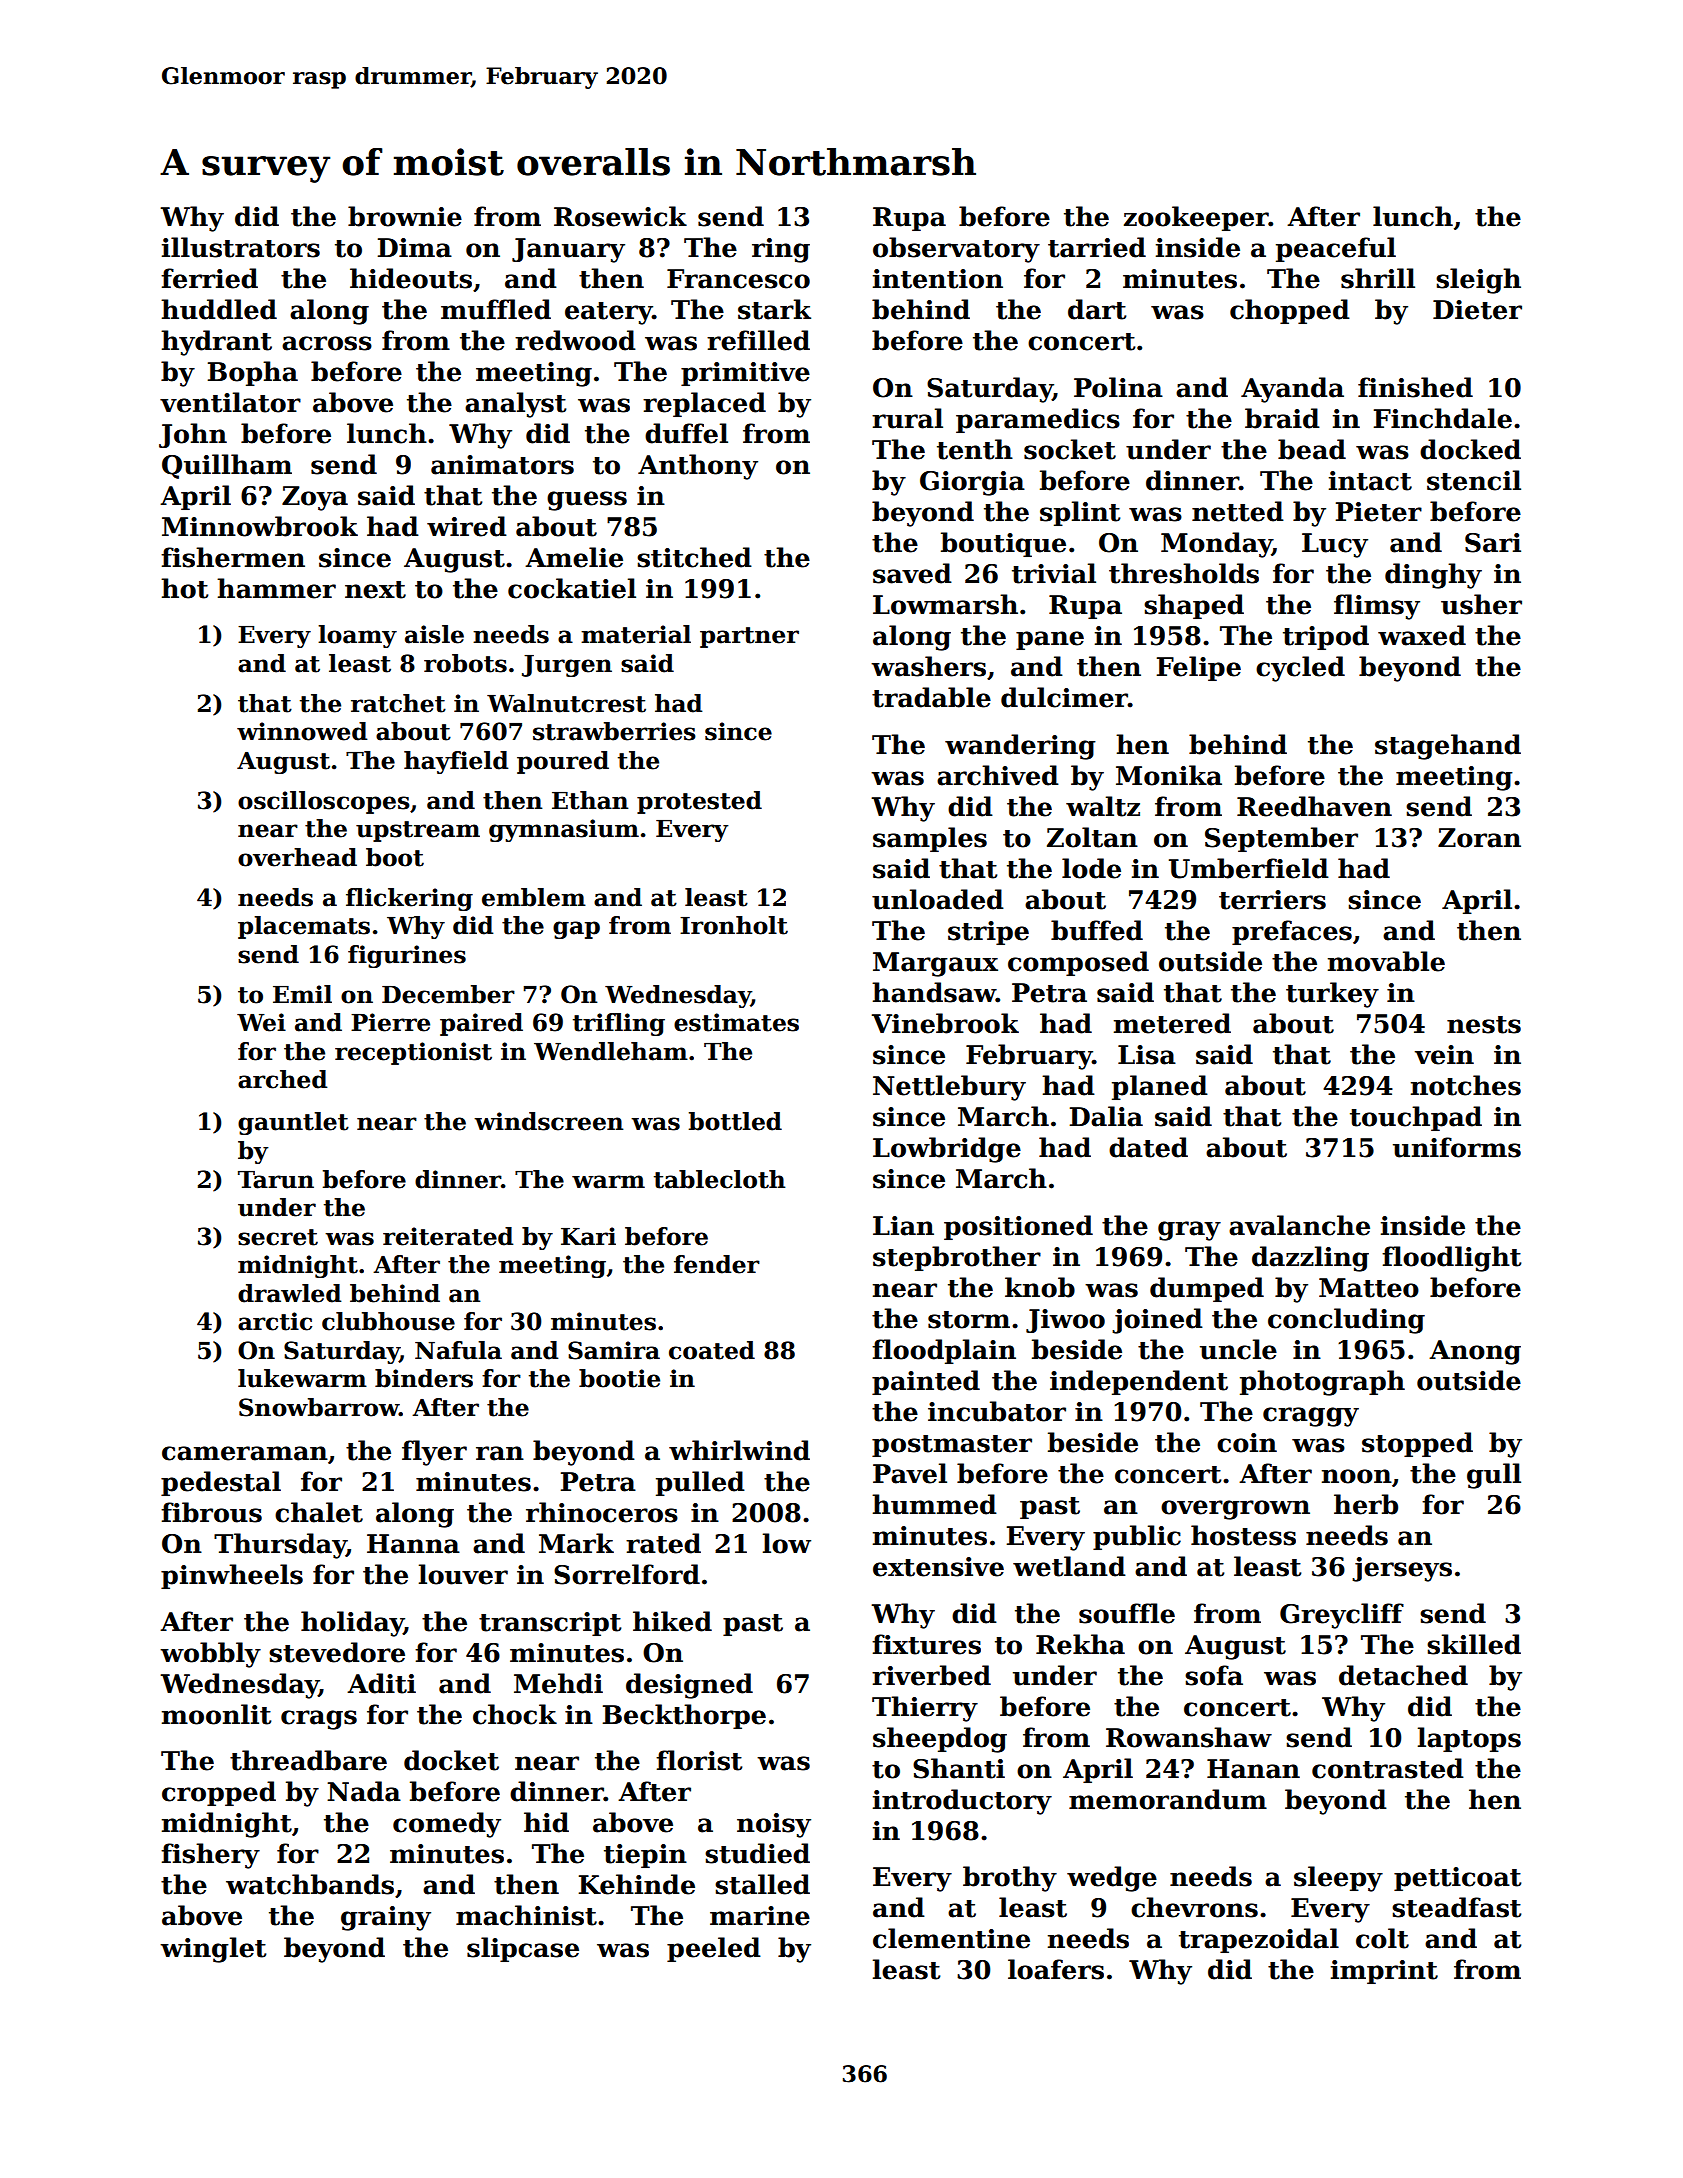  What do you see at coordinates (1235, 1510) in the screenshot?
I see `overgrown` at bounding box center [1235, 1510].
